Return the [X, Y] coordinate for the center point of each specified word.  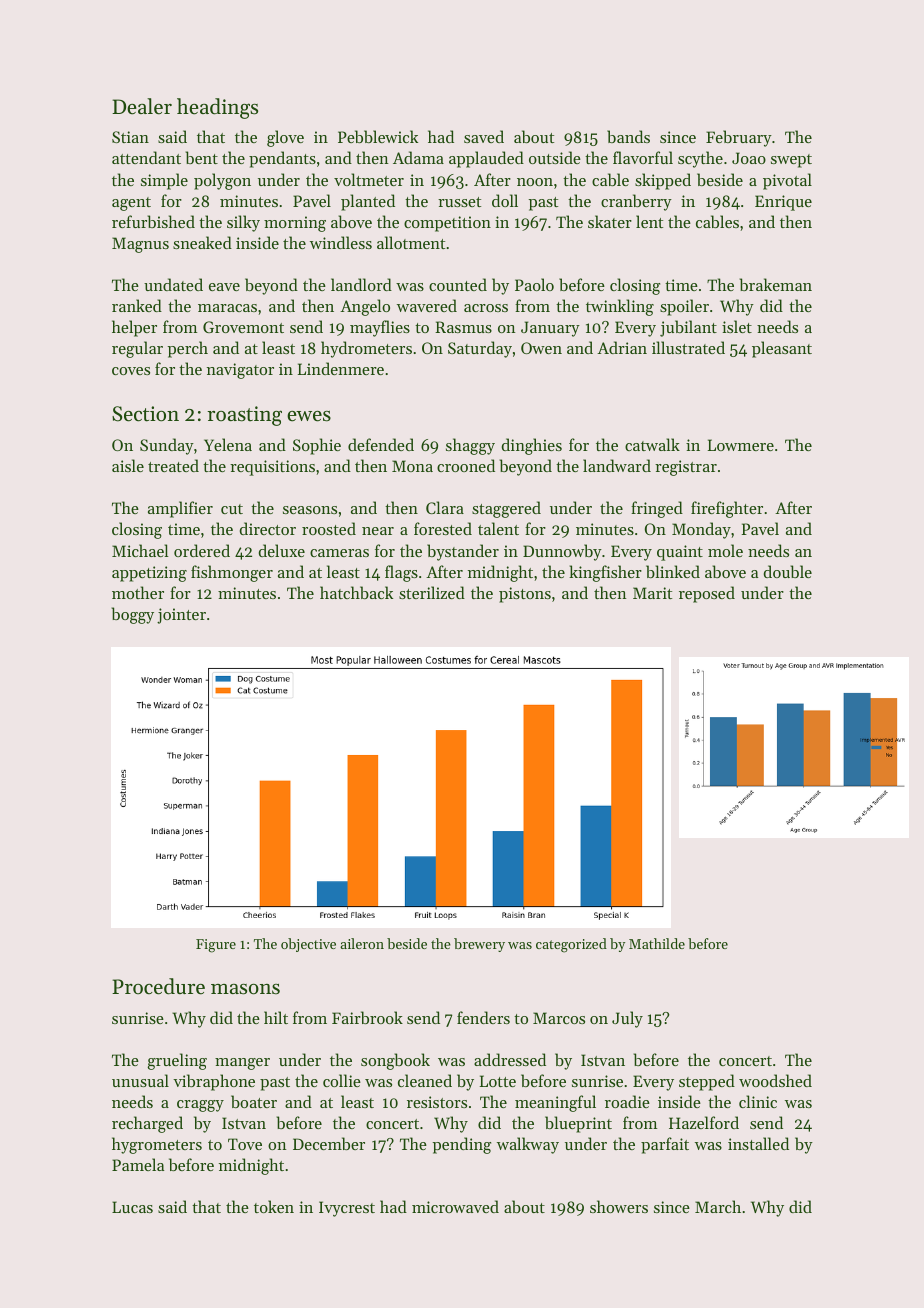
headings [217, 108]
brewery [479, 945]
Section [145, 414]
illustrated [688, 347]
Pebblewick [378, 136]
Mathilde [657, 943]
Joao [749, 158]
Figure [216, 946]
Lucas [132, 1207]
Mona [412, 466]
